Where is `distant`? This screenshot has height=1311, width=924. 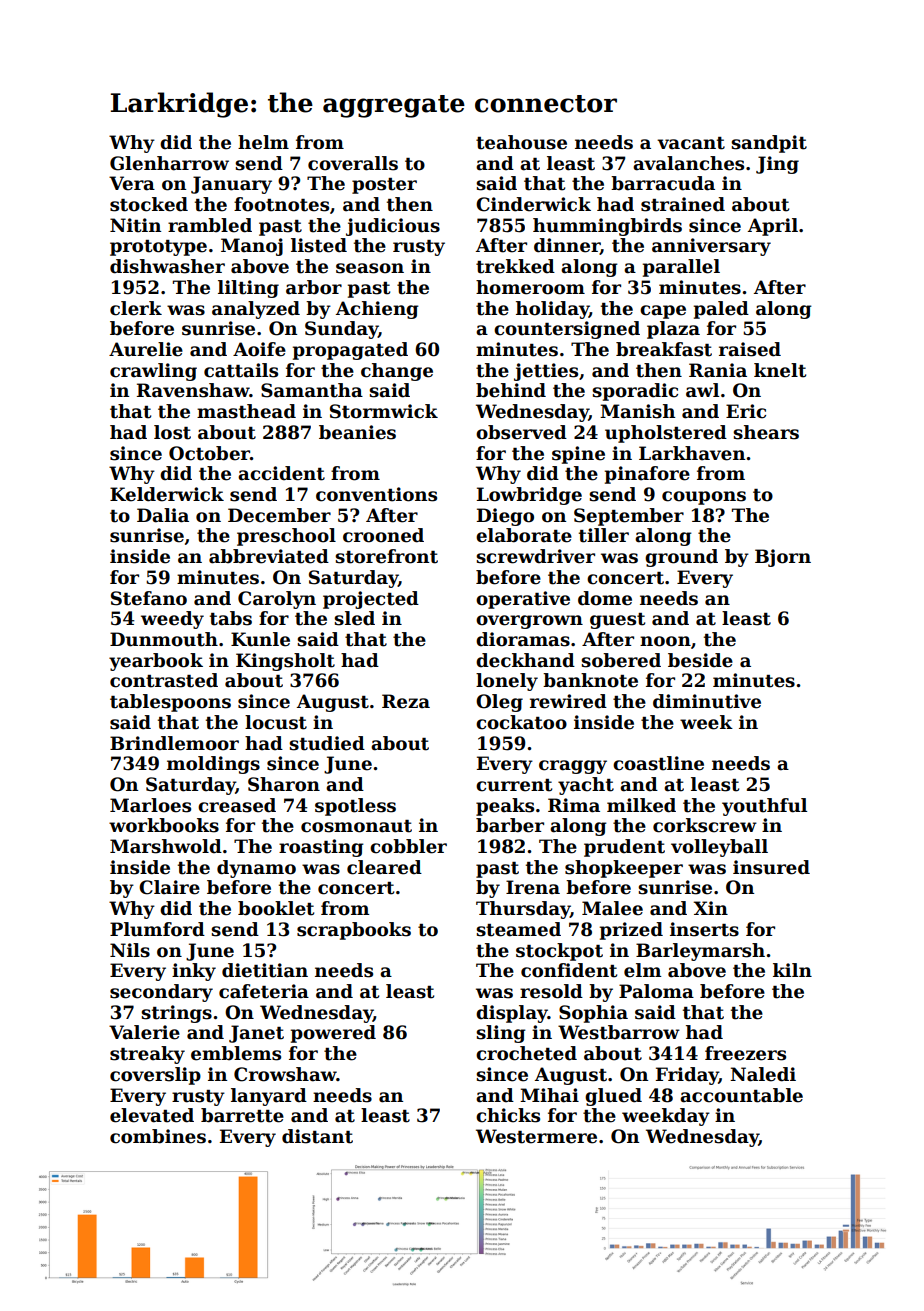 distant is located at coordinates (317, 1136).
